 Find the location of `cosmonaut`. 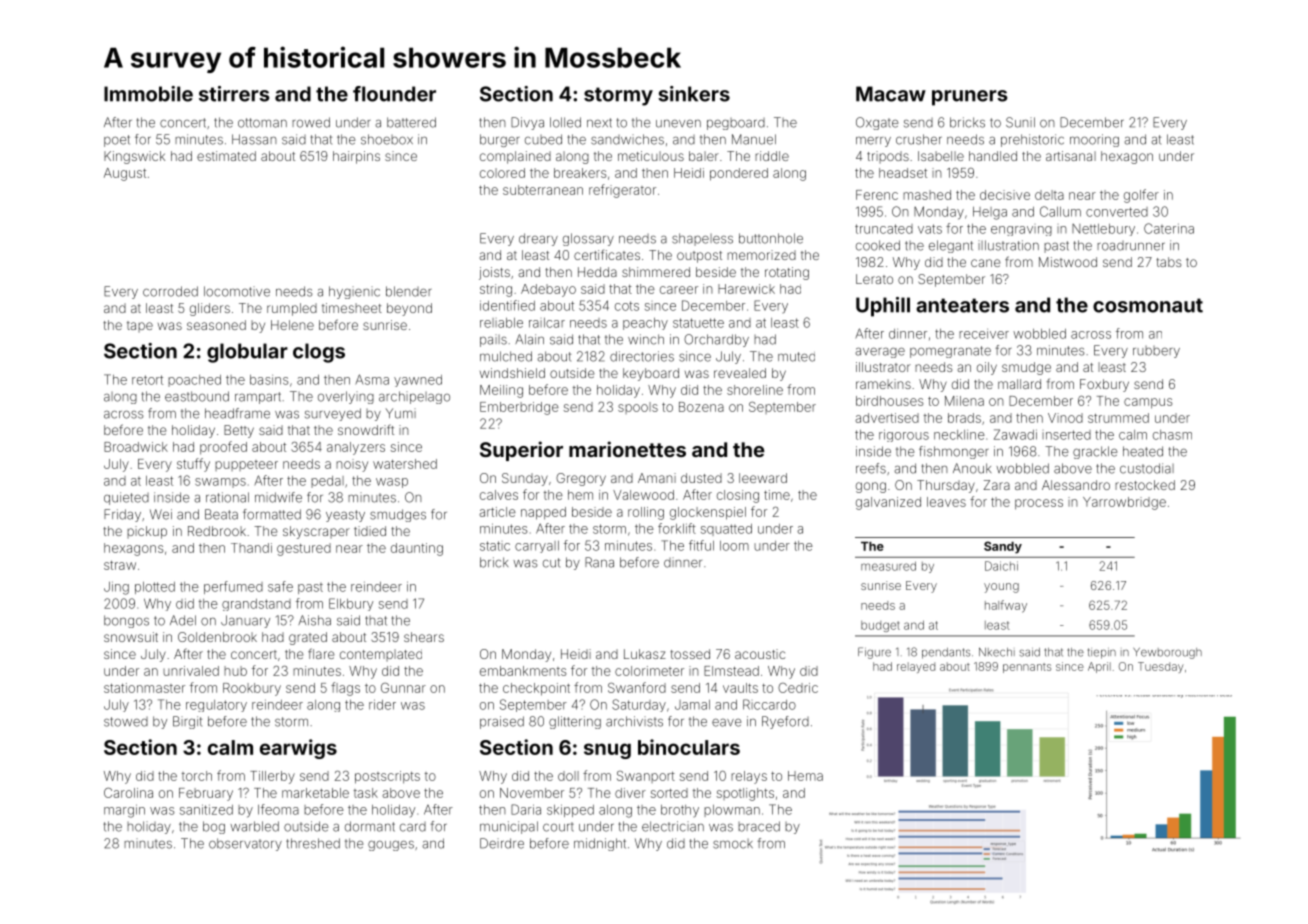

cosmonaut is located at coordinates (1148, 305).
